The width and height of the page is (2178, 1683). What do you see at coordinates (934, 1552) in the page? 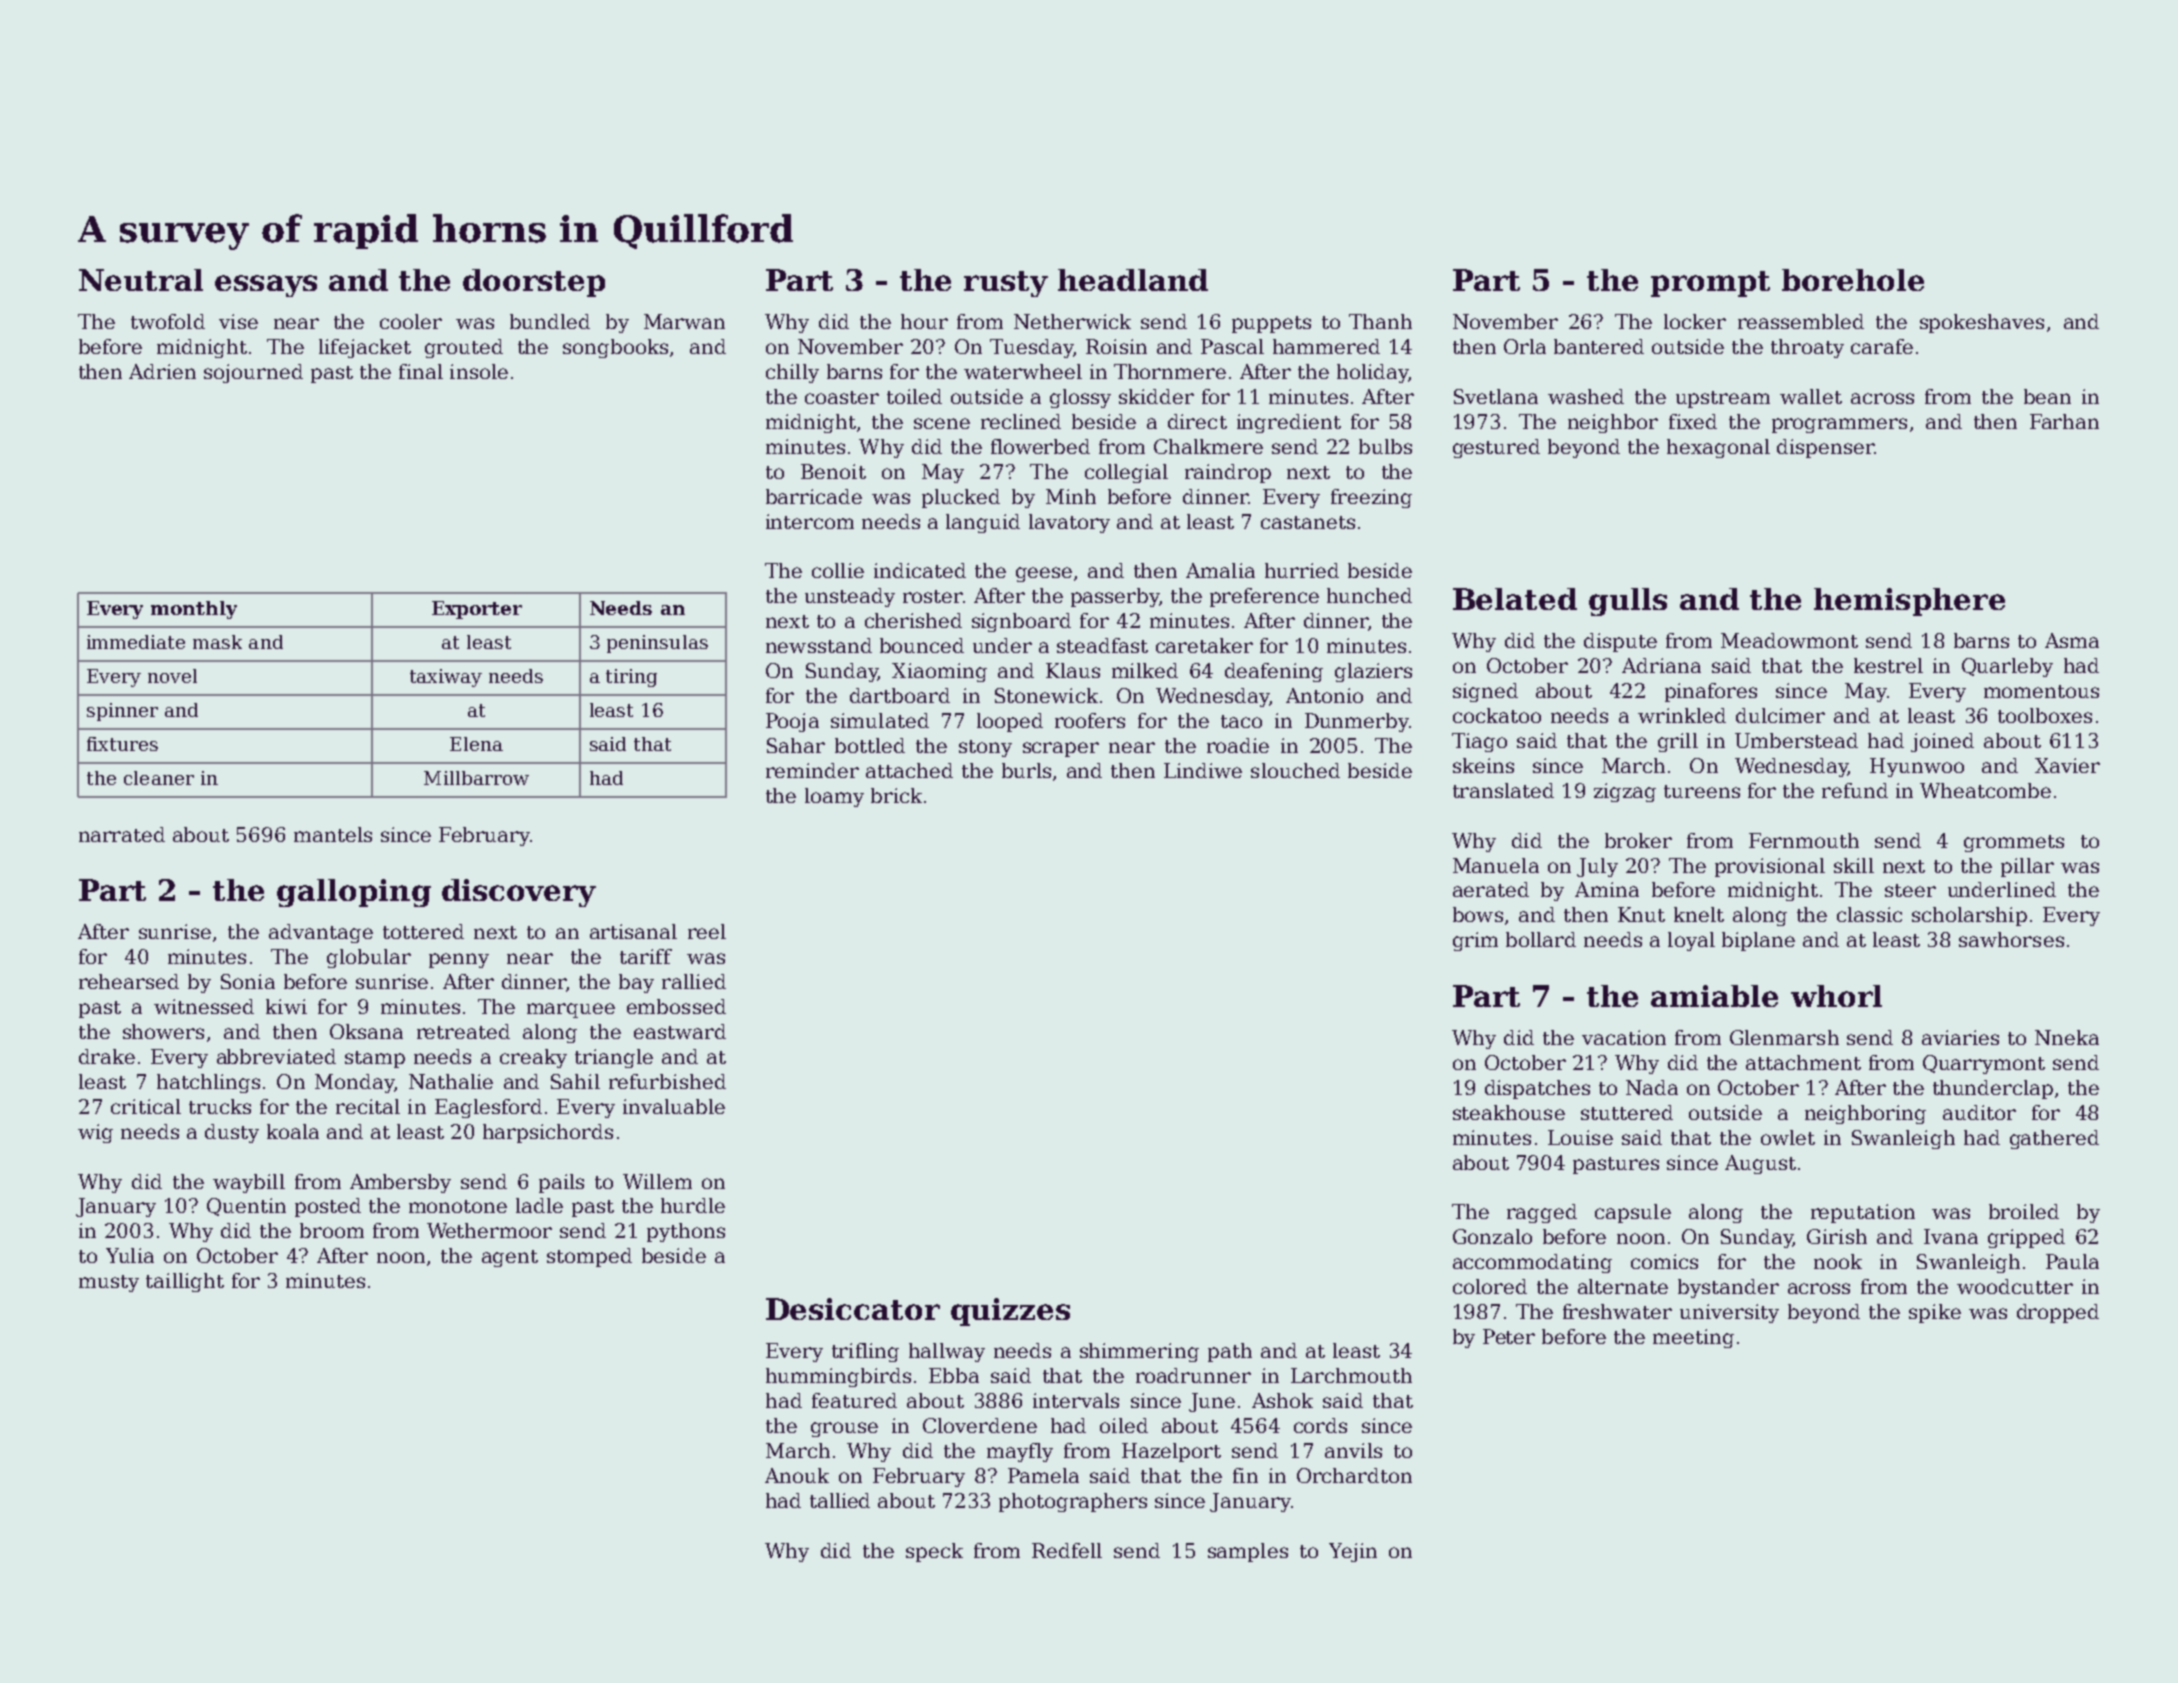
I see `speck` at bounding box center [934, 1552].
